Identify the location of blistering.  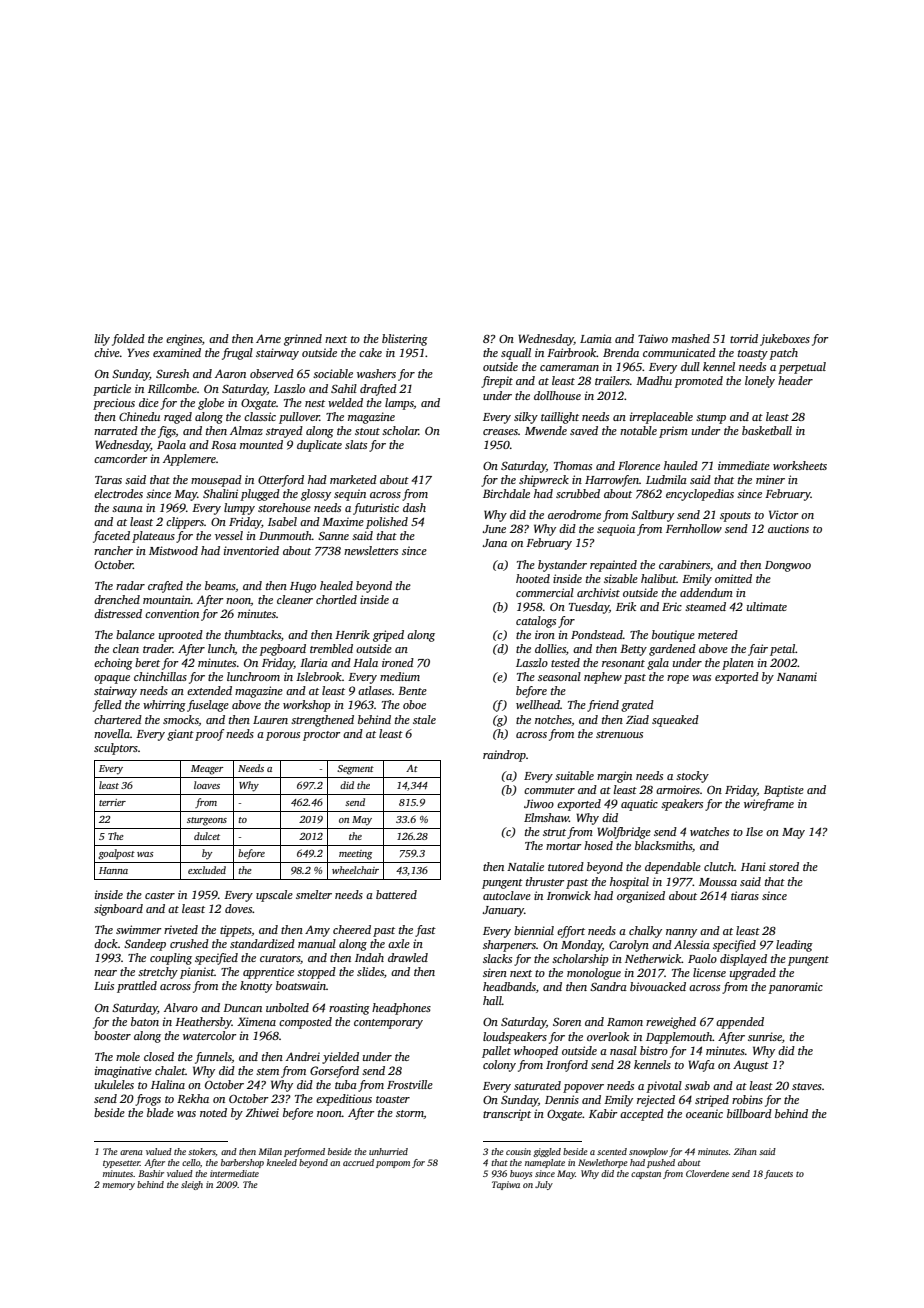
(405, 340).
